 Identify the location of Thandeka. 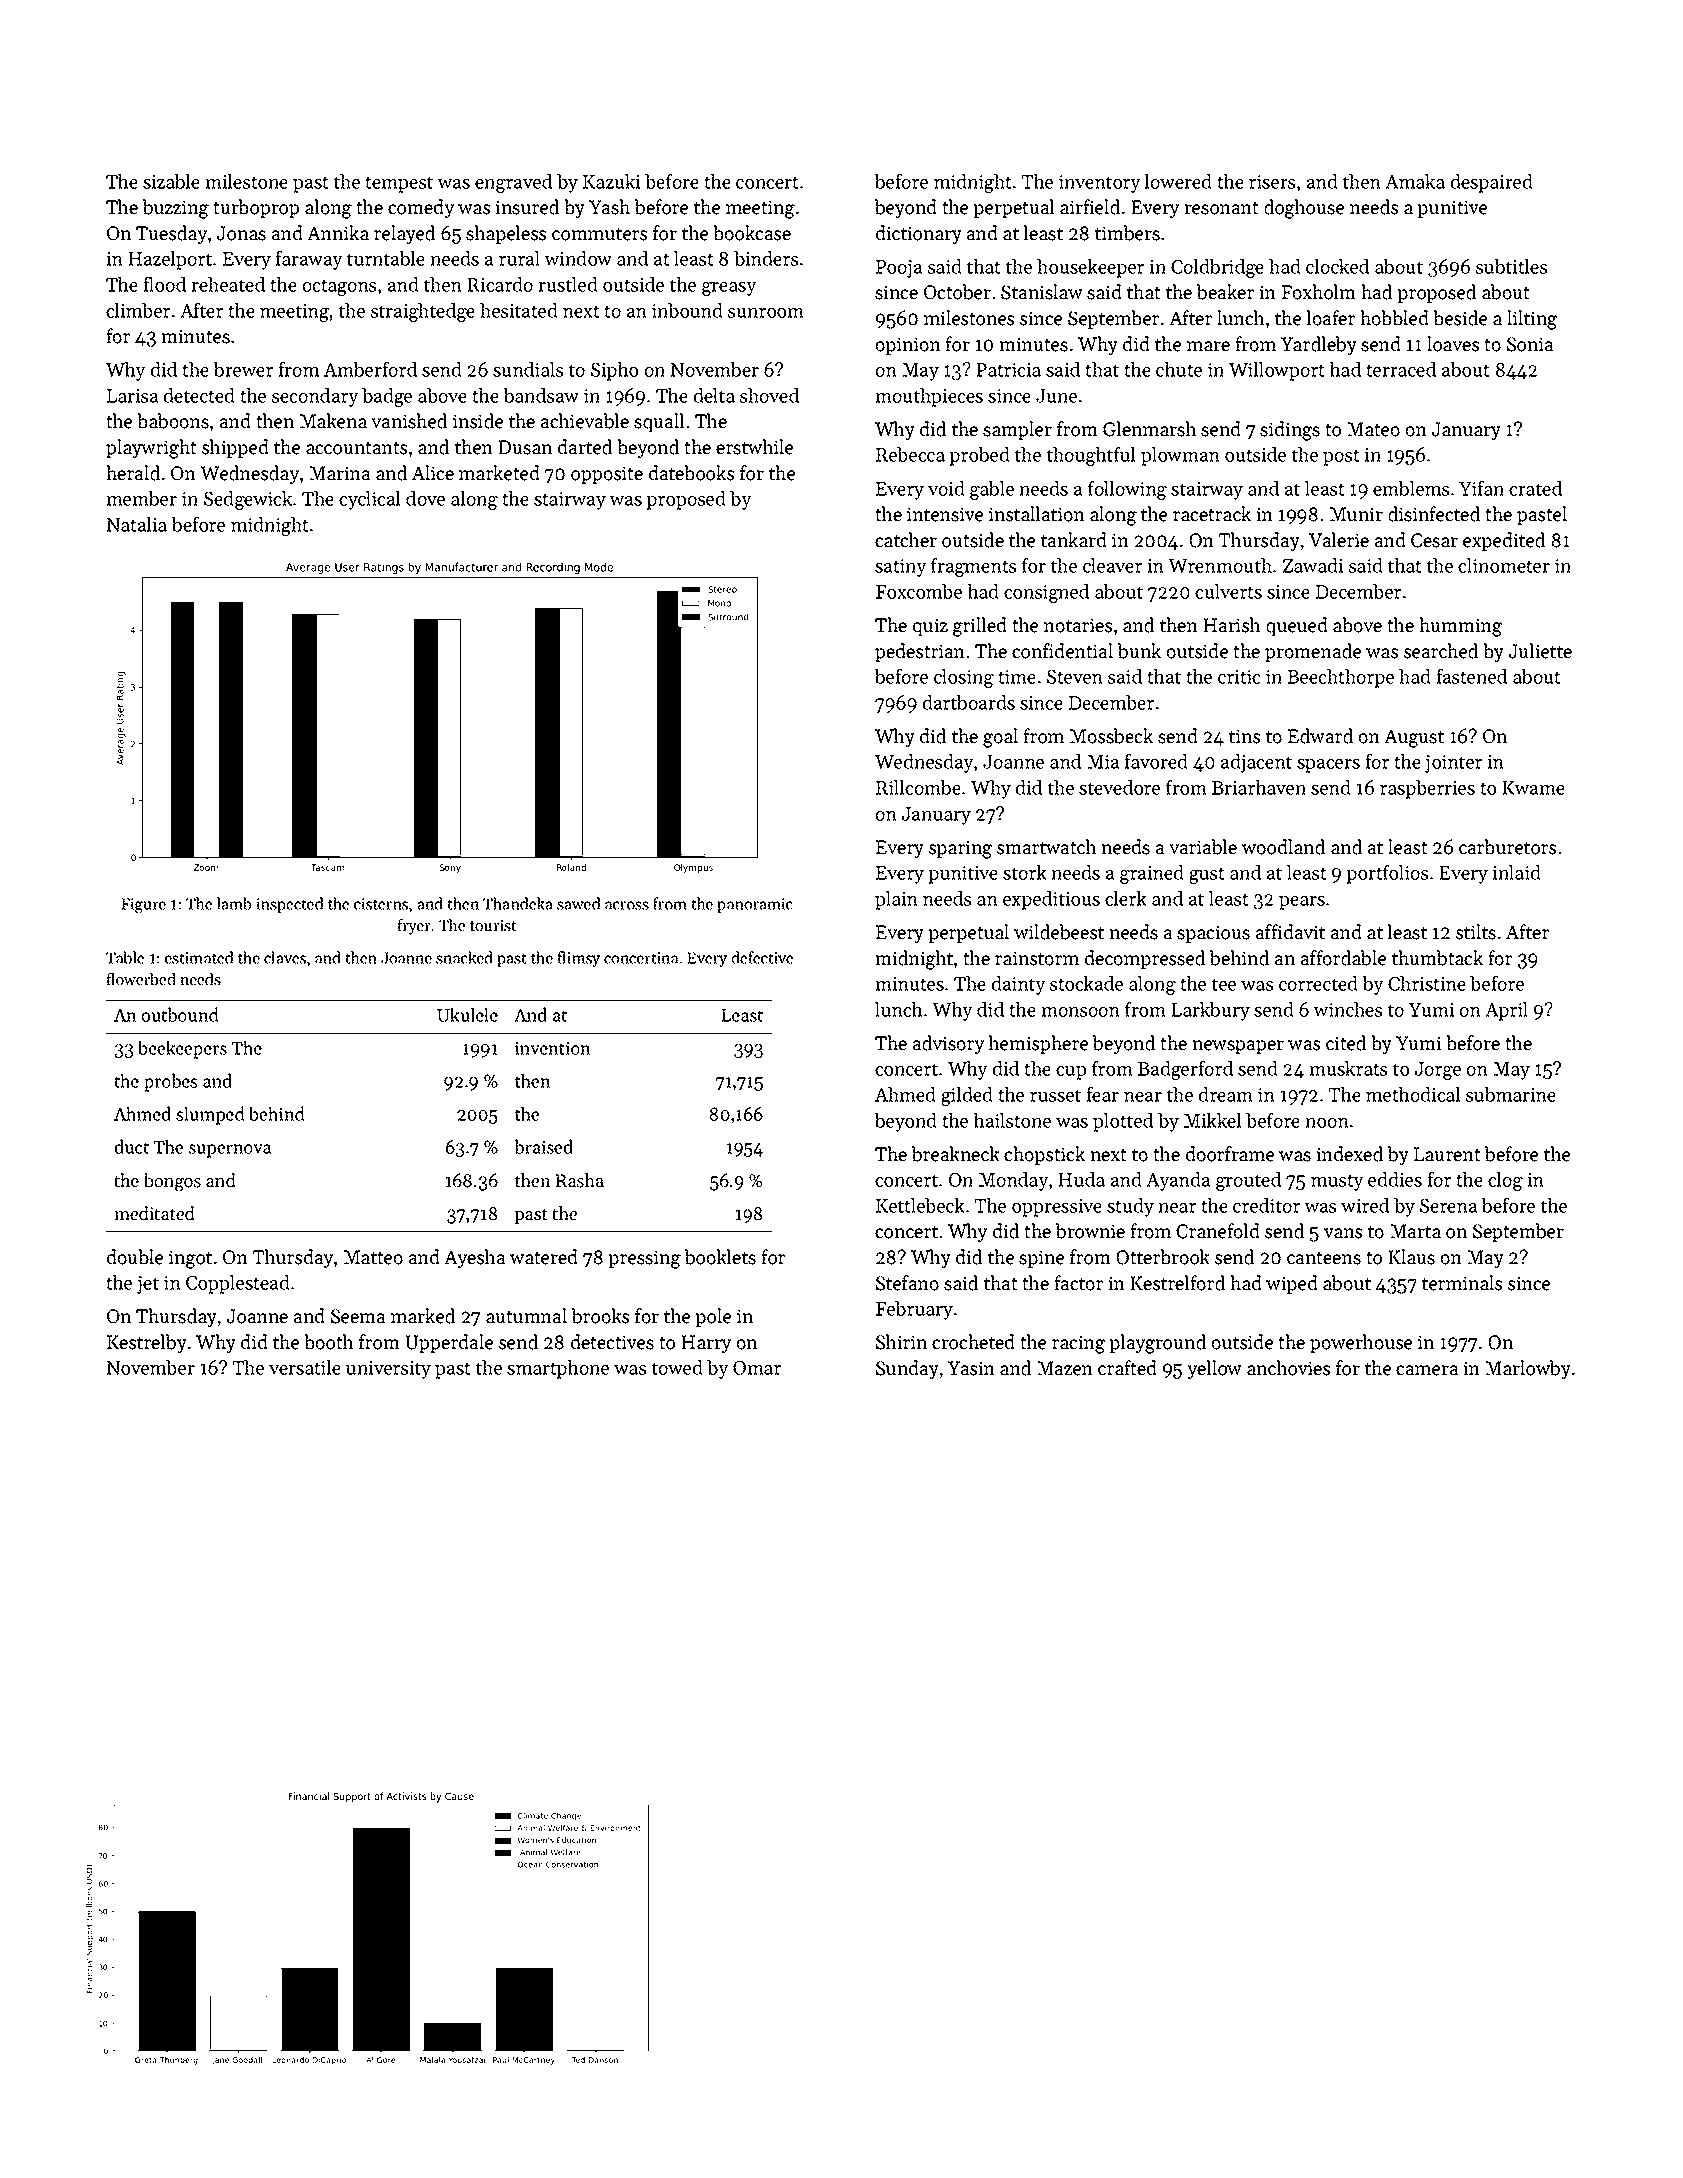
(517, 903).
